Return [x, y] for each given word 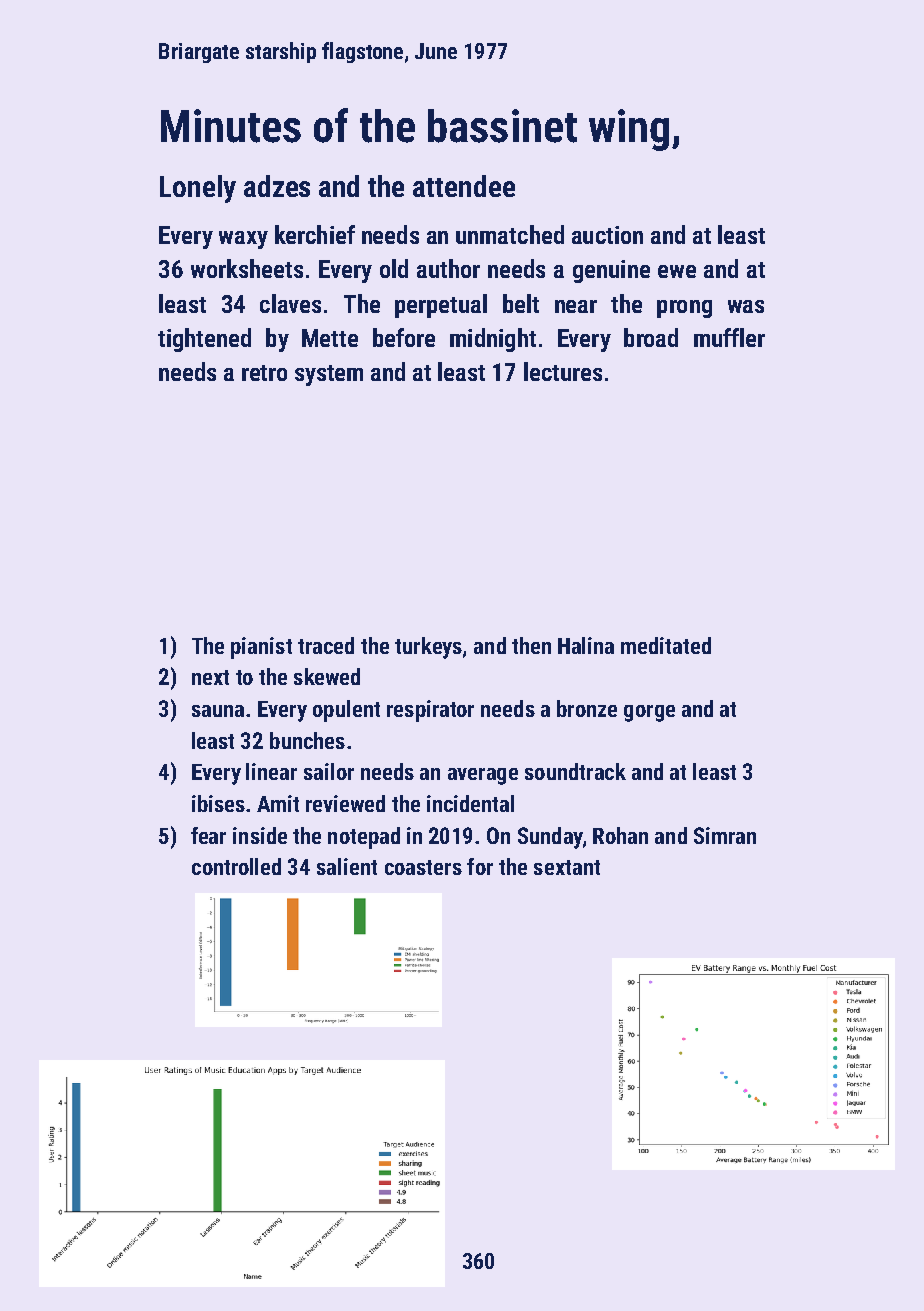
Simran [725, 835]
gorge [649, 713]
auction [607, 235]
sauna [218, 711]
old [394, 268]
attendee [464, 186]
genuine [611, 271]
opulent [346, 711]
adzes [277, 186]
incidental [470, 803]
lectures [563, 371]
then [531, 645]
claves [290, 303]
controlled [236, 866]
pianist [261, 648]
